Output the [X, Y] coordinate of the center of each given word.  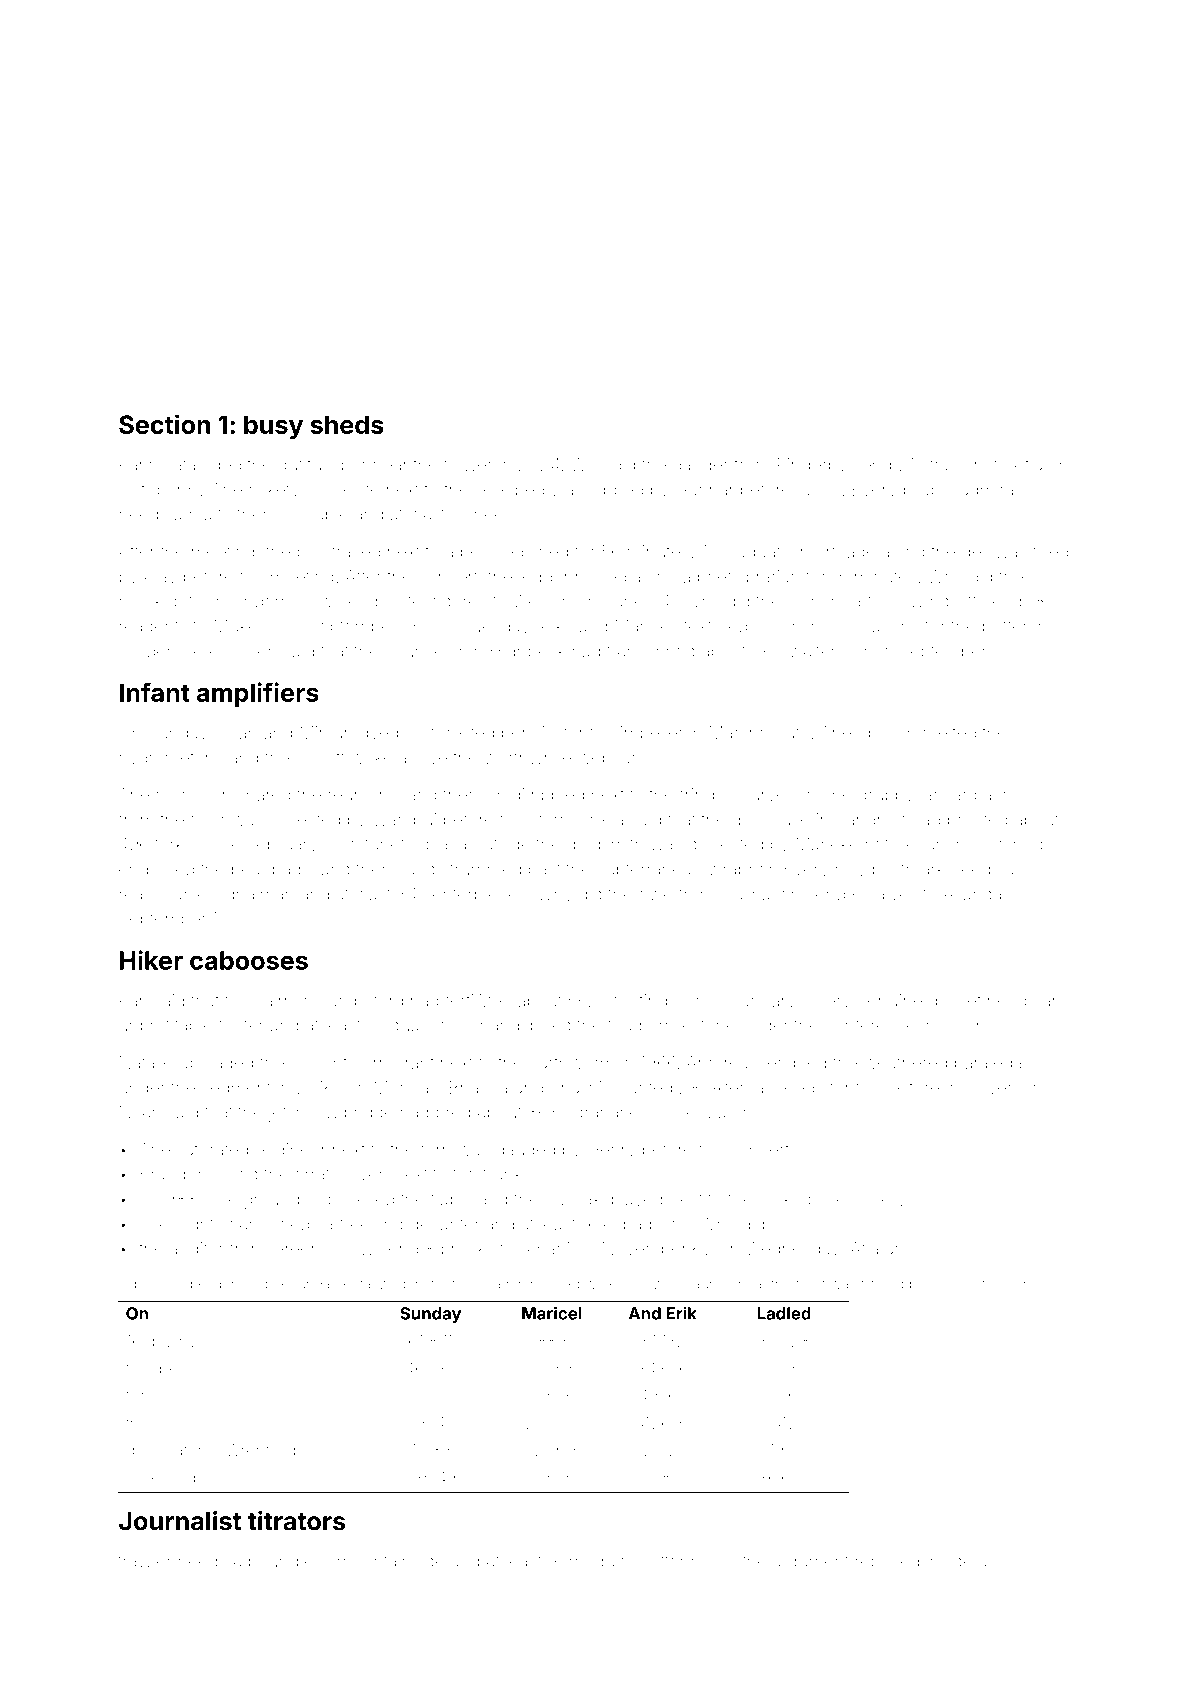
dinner [1032, 1284]
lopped [616, 491]
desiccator [163, 1450]
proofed [977, 821]
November [645, 1248]
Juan [238, 732]
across [1009, 796]
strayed [352, 553]
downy [171, 1343]
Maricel [551, 1313]
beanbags [271, 871]
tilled [1050, 551]
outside [502, 844]
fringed [707, 796]
